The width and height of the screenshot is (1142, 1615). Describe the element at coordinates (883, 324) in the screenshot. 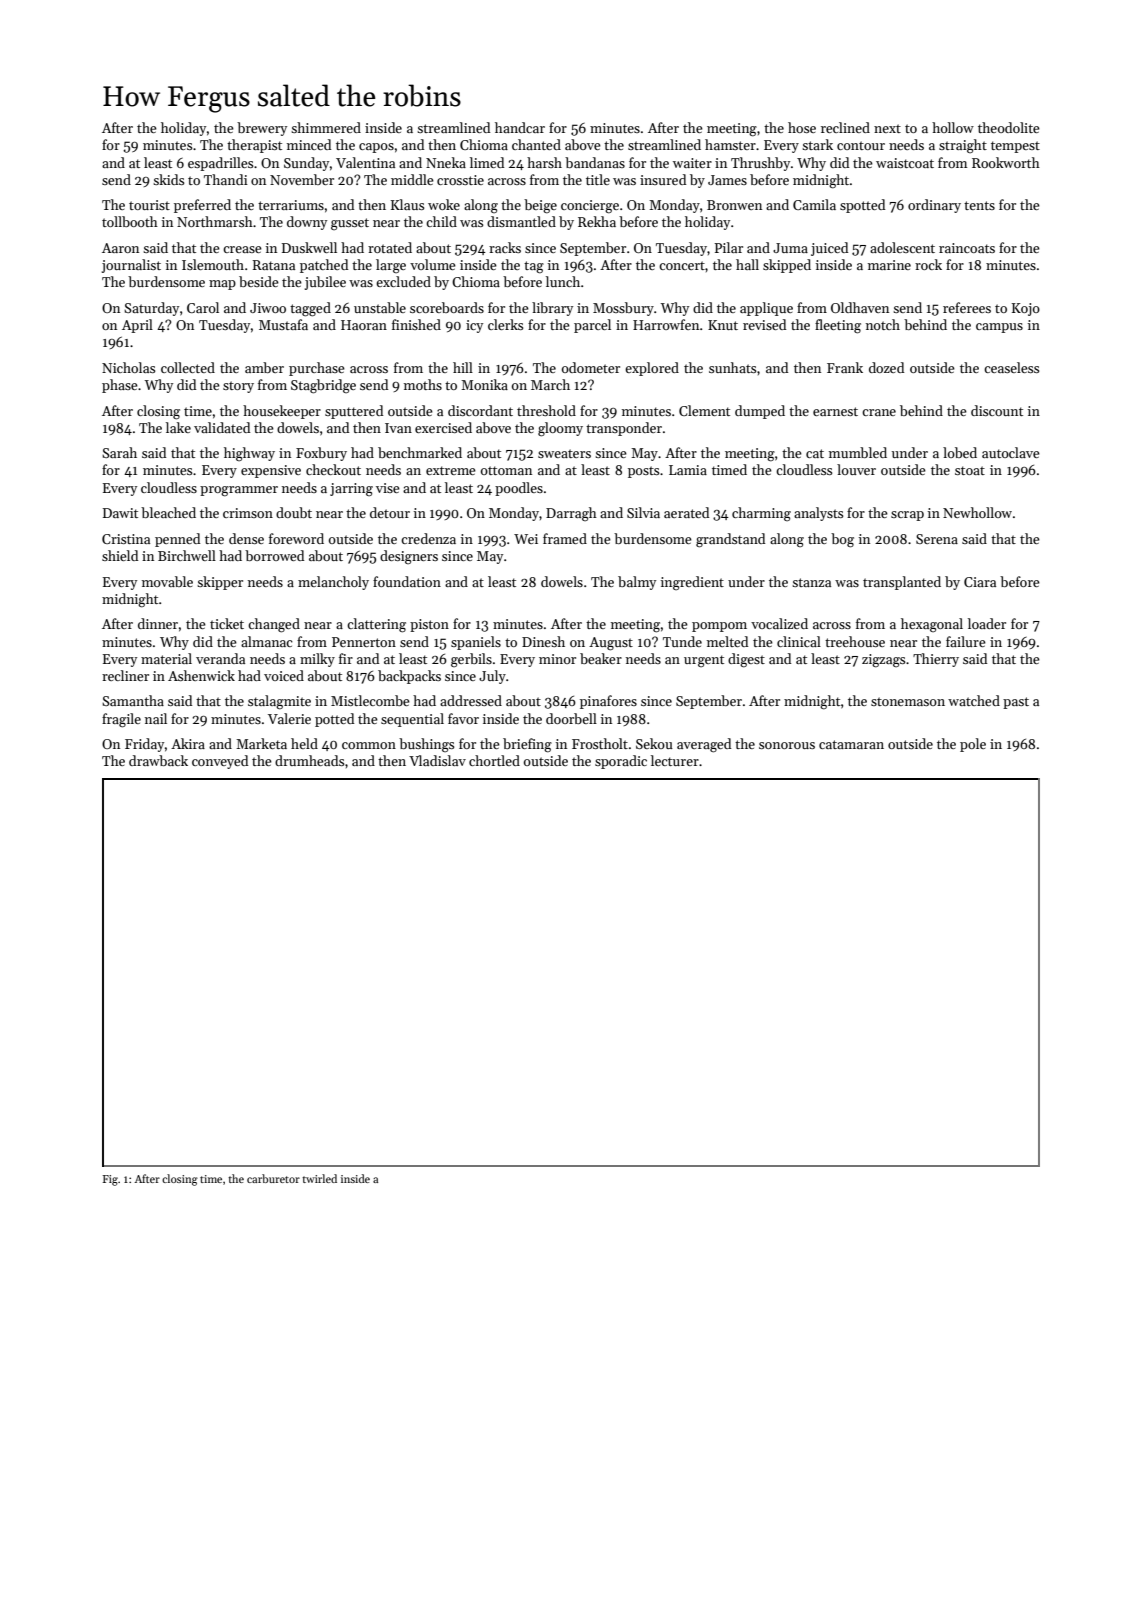

I see `notch` at that location.
